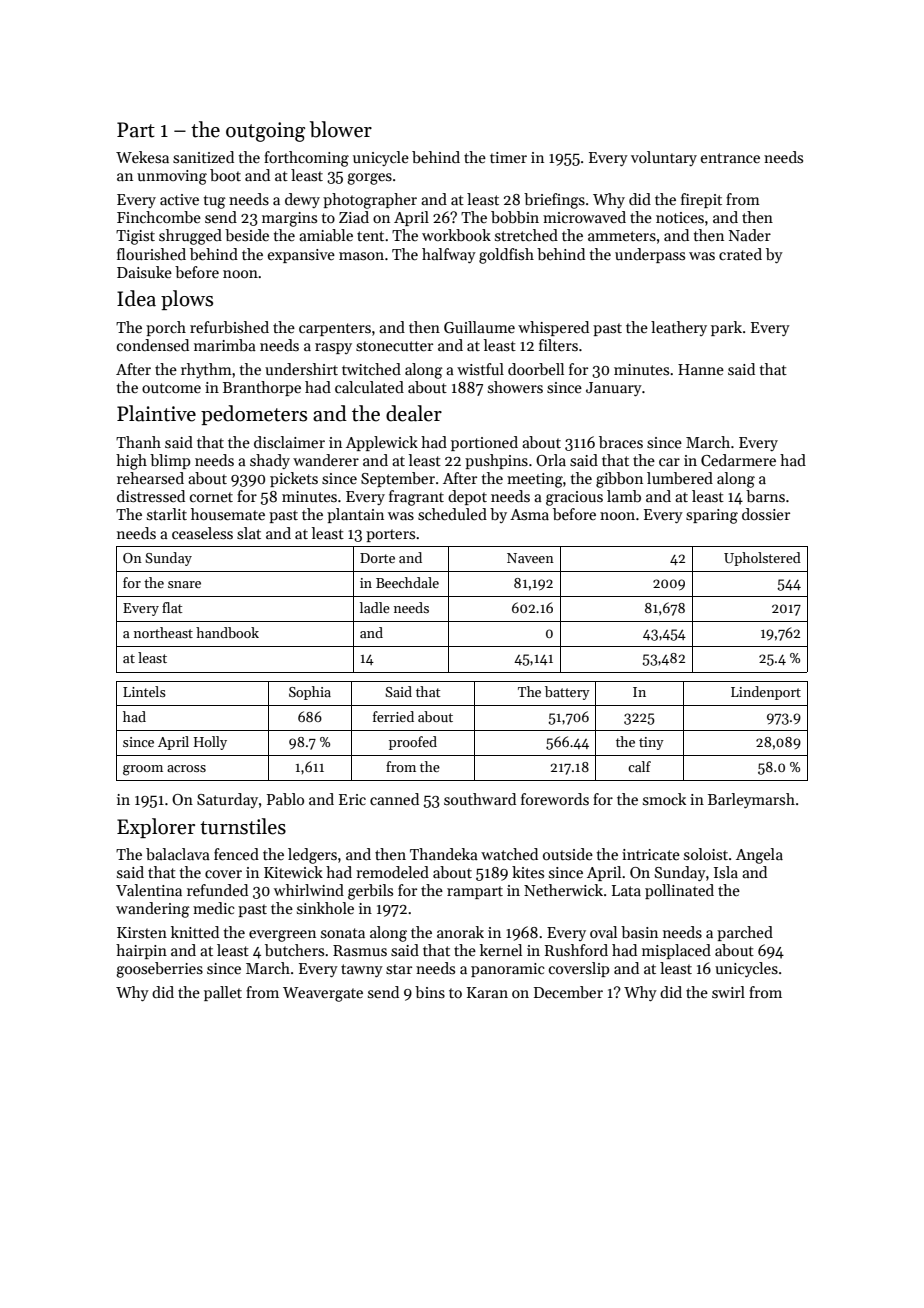 This image has height=1308, width=924. Describe the element at coordinates (142, 157) in the image. I see `Wekesa` at that location.
